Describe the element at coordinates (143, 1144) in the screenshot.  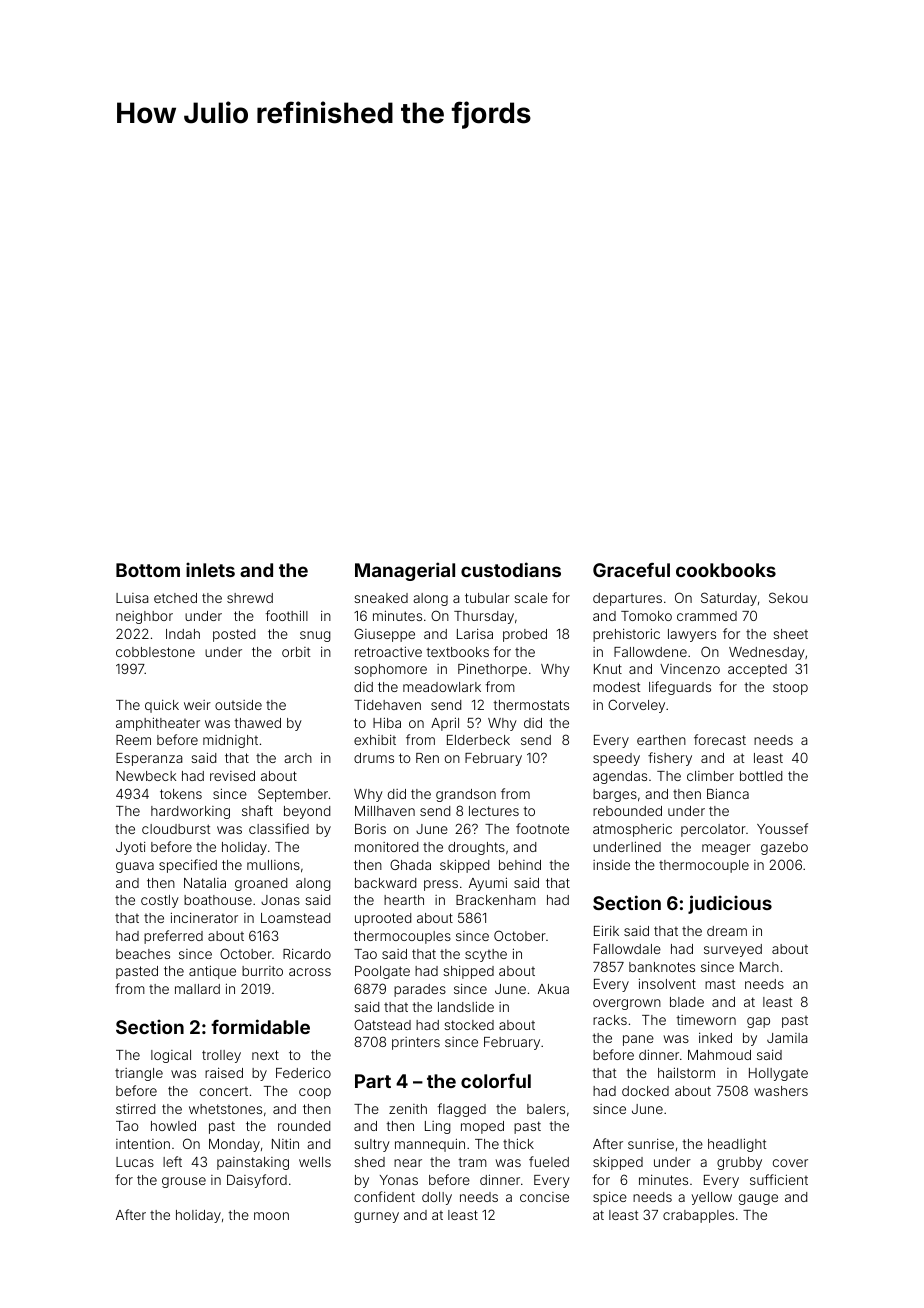
I see `intention` at that location.
